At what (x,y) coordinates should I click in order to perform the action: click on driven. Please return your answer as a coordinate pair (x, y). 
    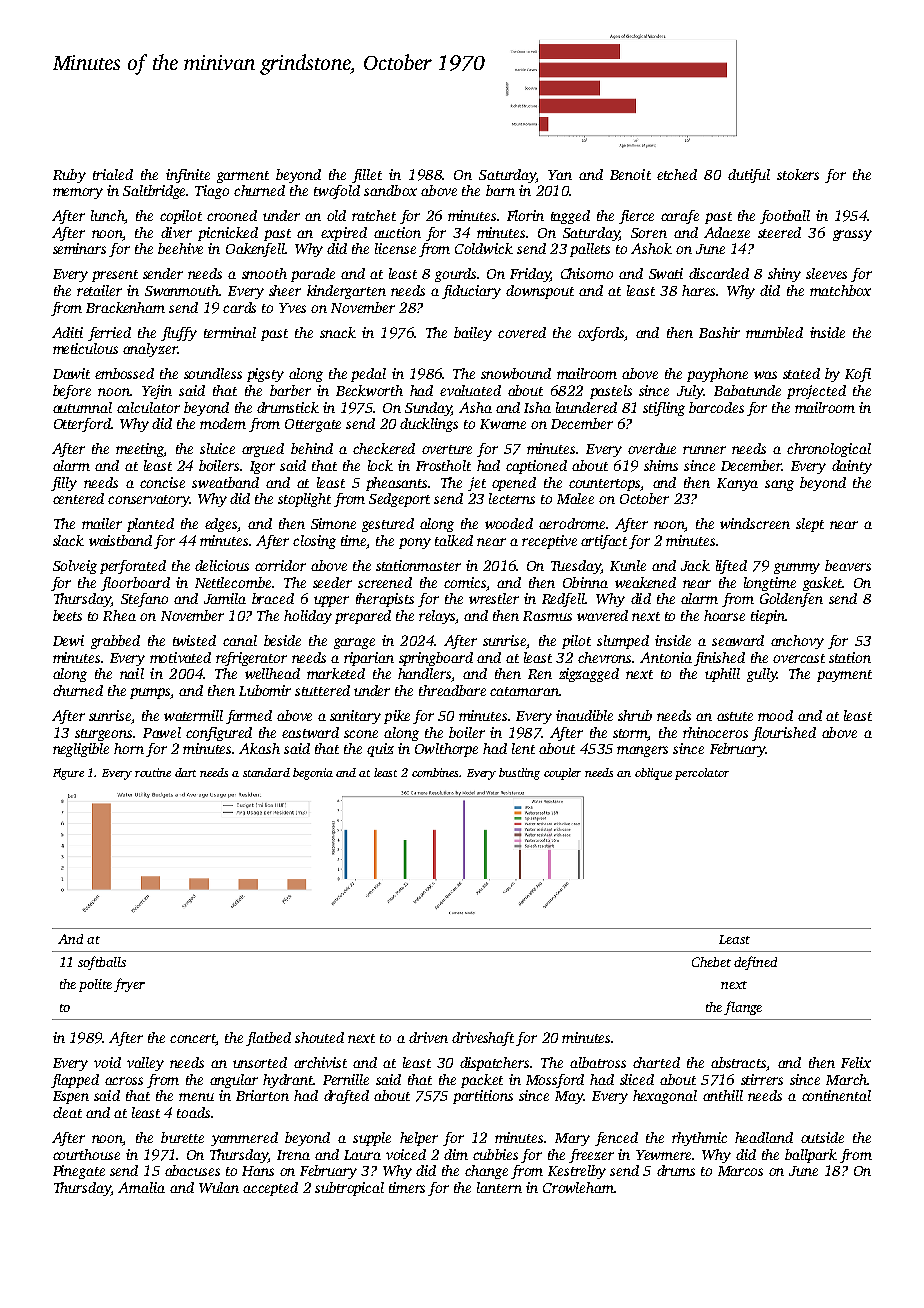
    Looking at the image, I should click on (428, 1037).
